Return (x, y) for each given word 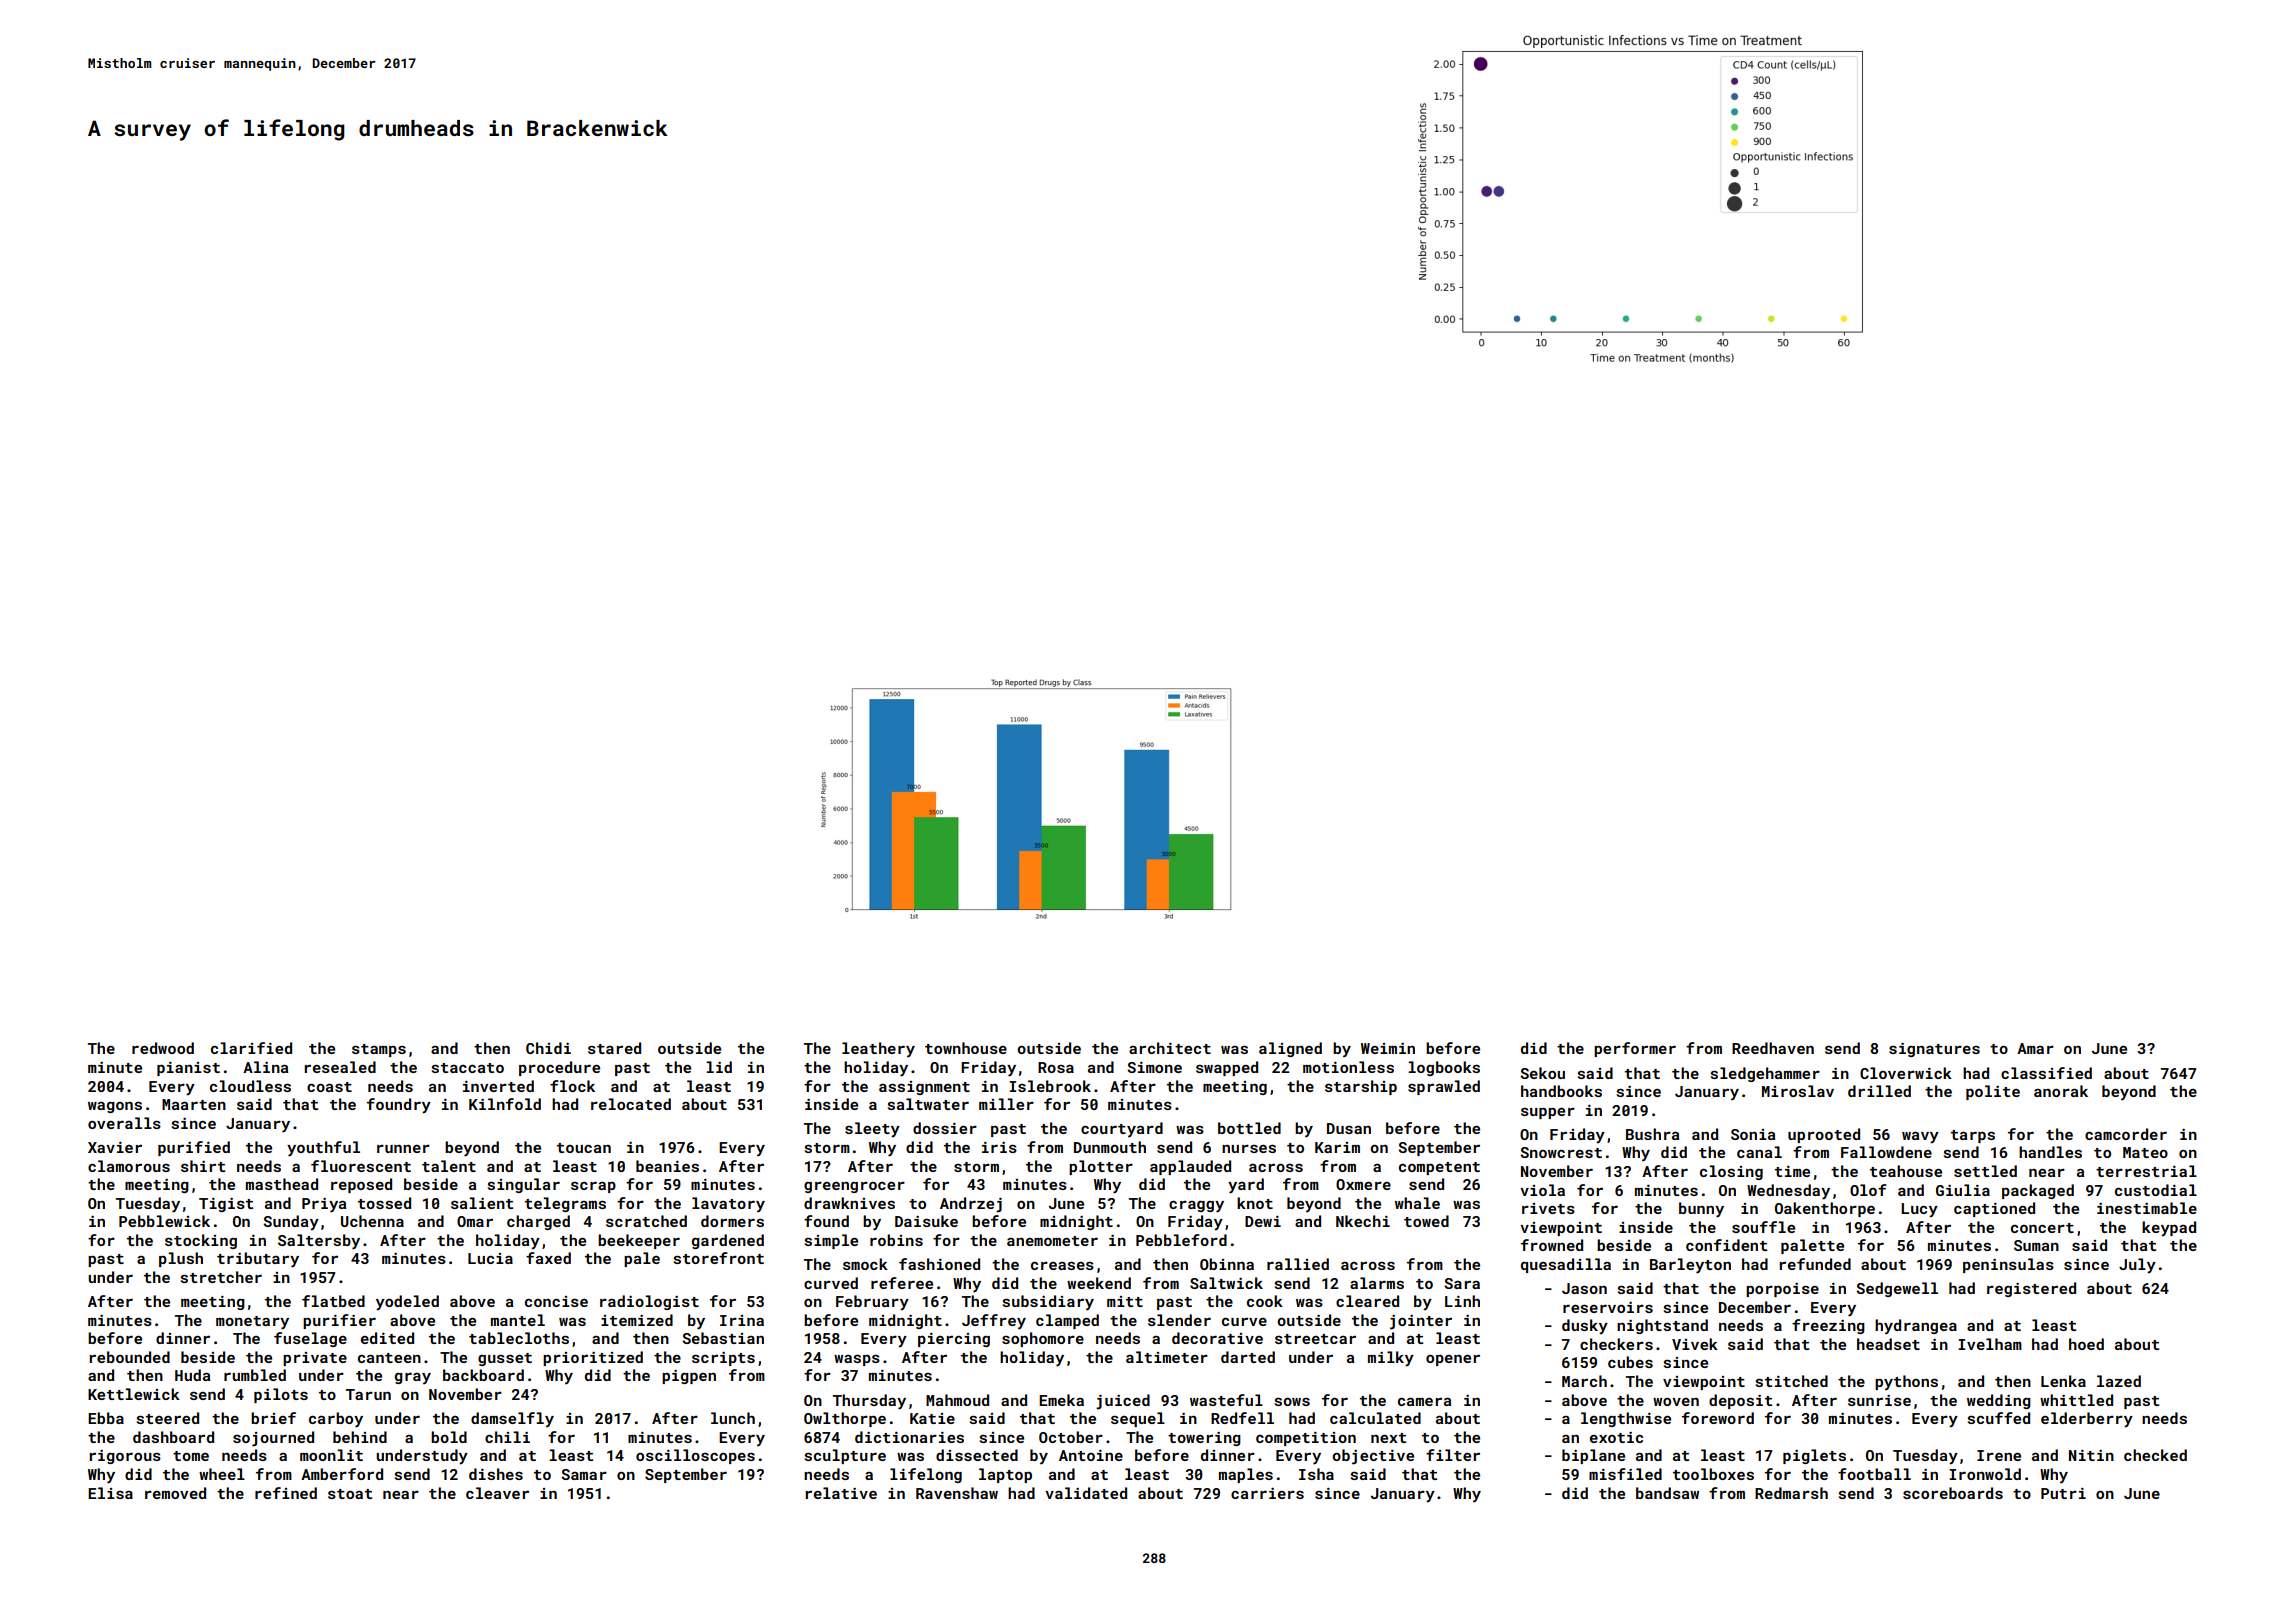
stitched (1792, 1381)
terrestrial (2146, 1171)
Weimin (1388, 1048)
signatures (1934, 1050)
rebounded (129, 1357)
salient (482, 1203)
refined (286, 1493)
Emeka (1061, 1400)
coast (329, 1087)
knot (1255, 1203)
